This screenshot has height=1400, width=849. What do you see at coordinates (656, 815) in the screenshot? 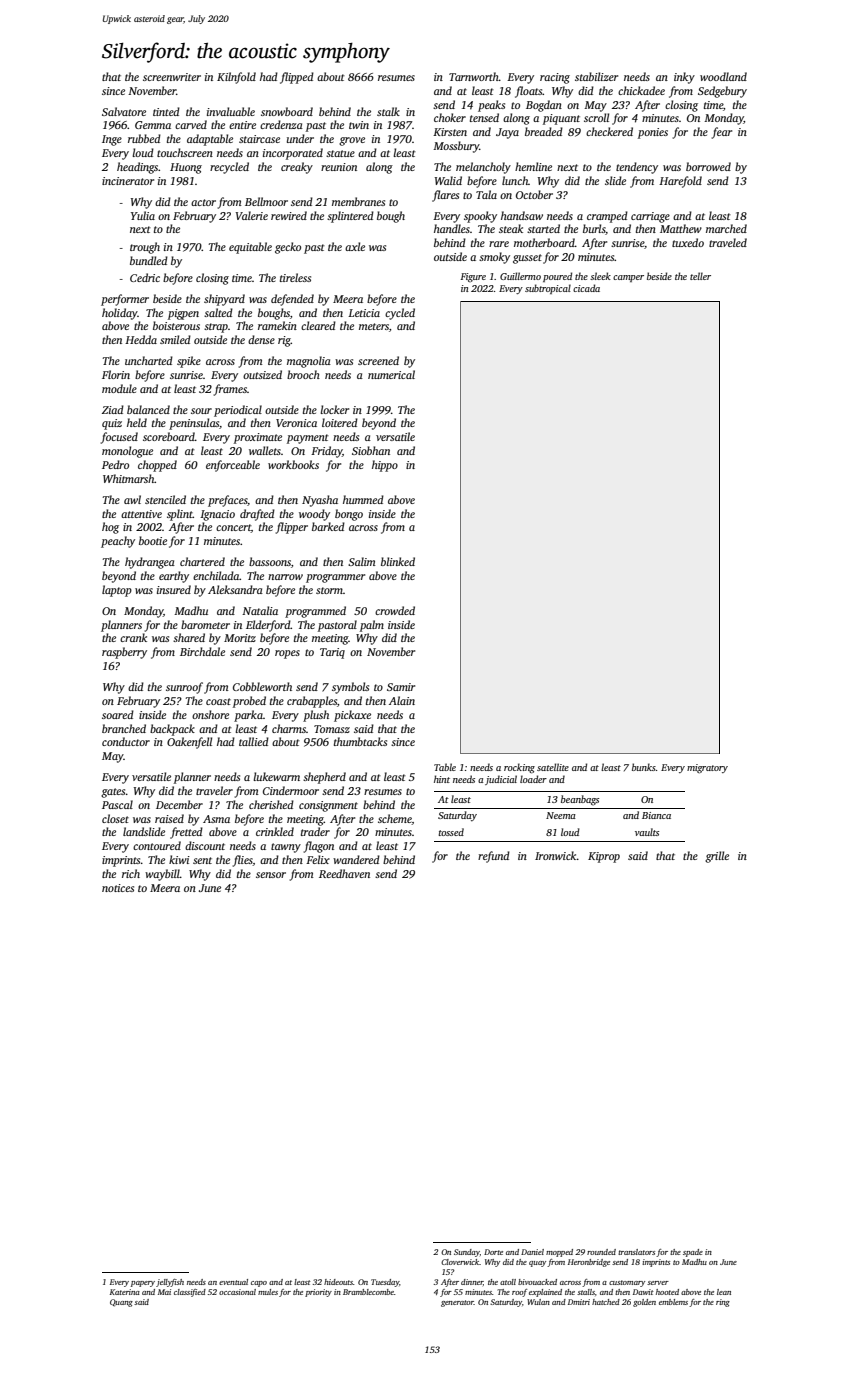
I see `Bianca` at bounding box center [656, 815].
